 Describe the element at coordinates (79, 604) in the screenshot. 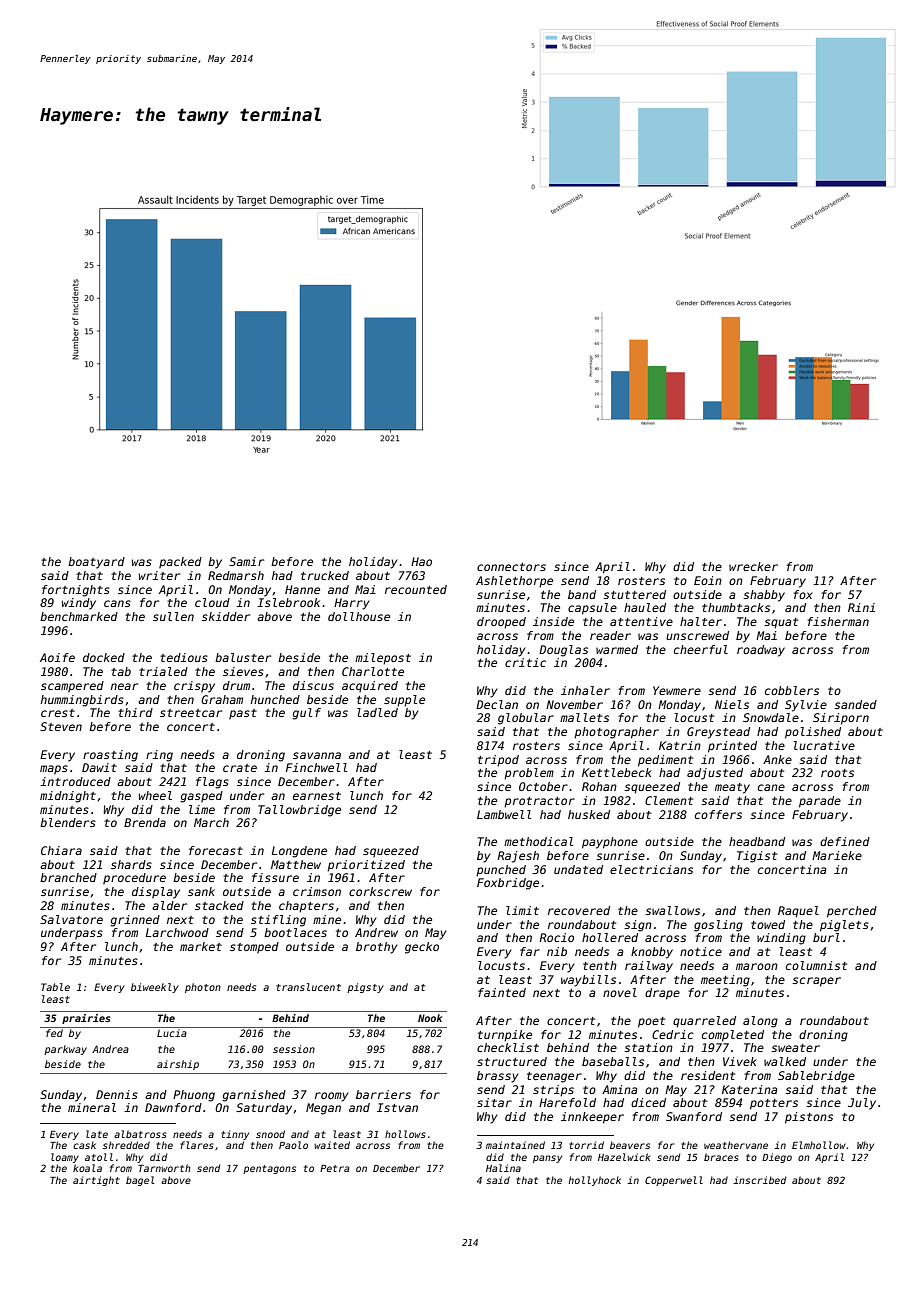

I see `windy` at that location.
